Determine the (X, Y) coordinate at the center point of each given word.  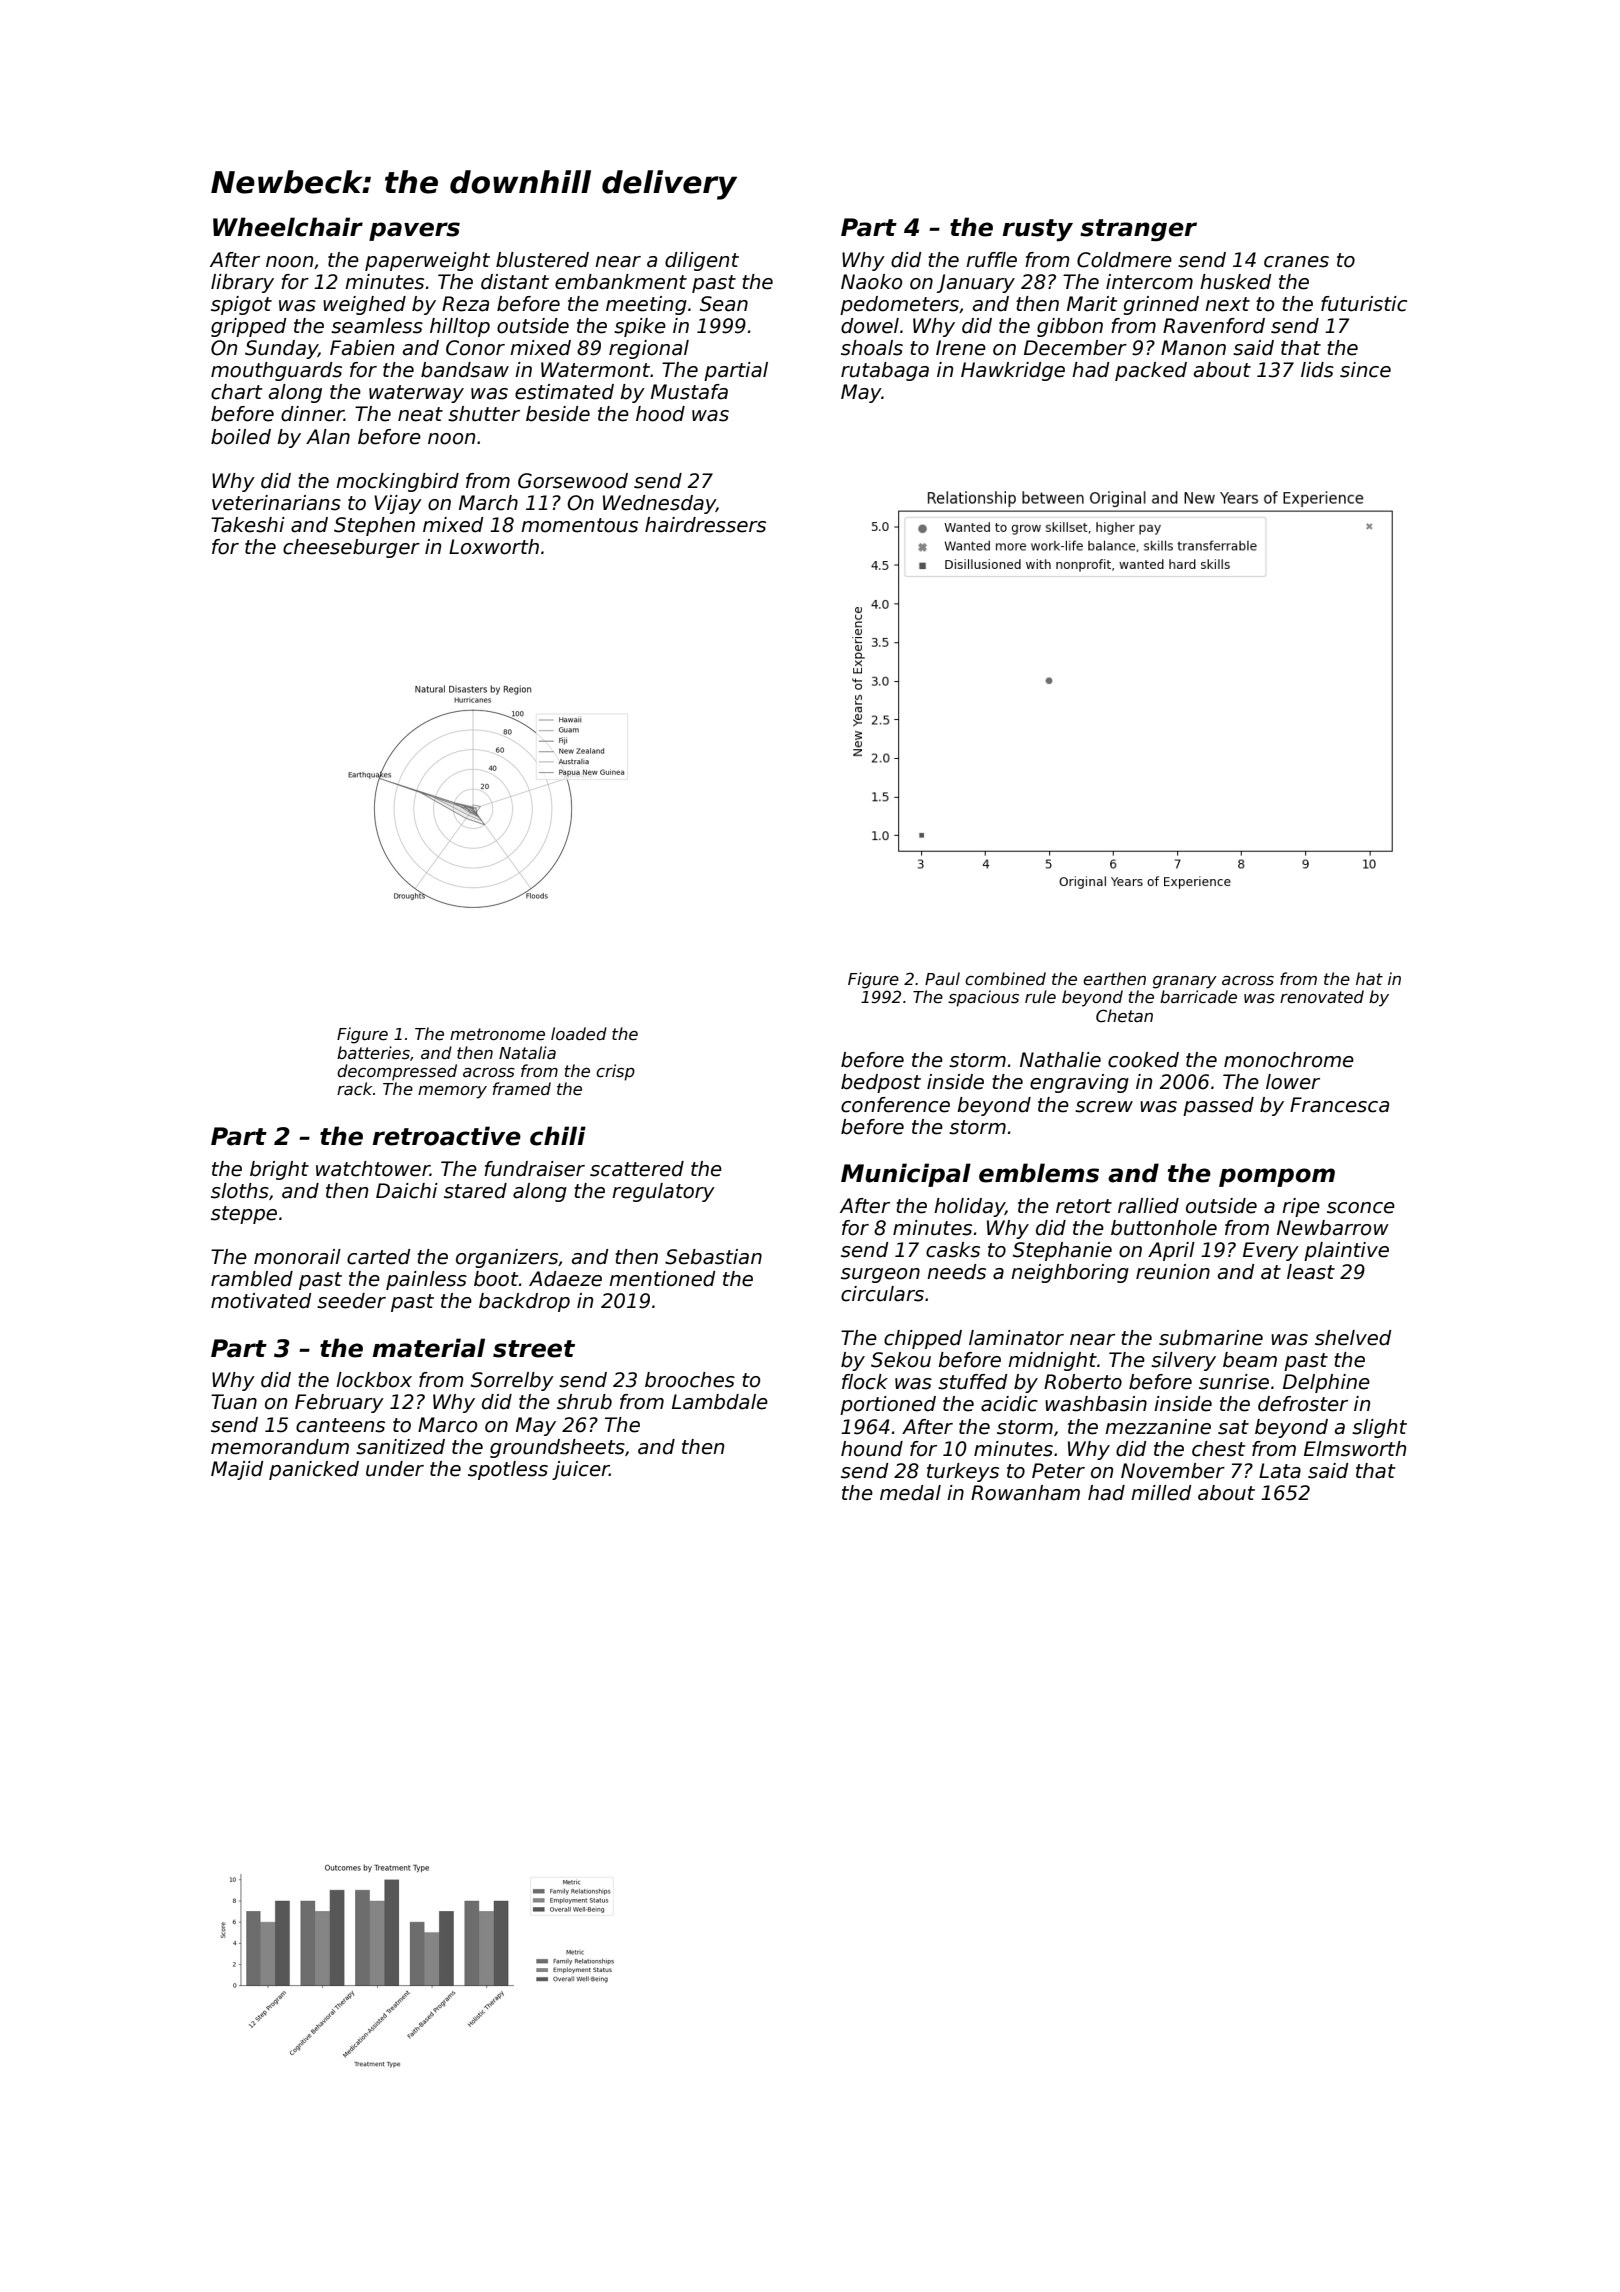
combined (1005, 979)
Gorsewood (573, 481)
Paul (942, 978)
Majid (237, 1470)
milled (1161, 1493)
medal (910, 1493)
